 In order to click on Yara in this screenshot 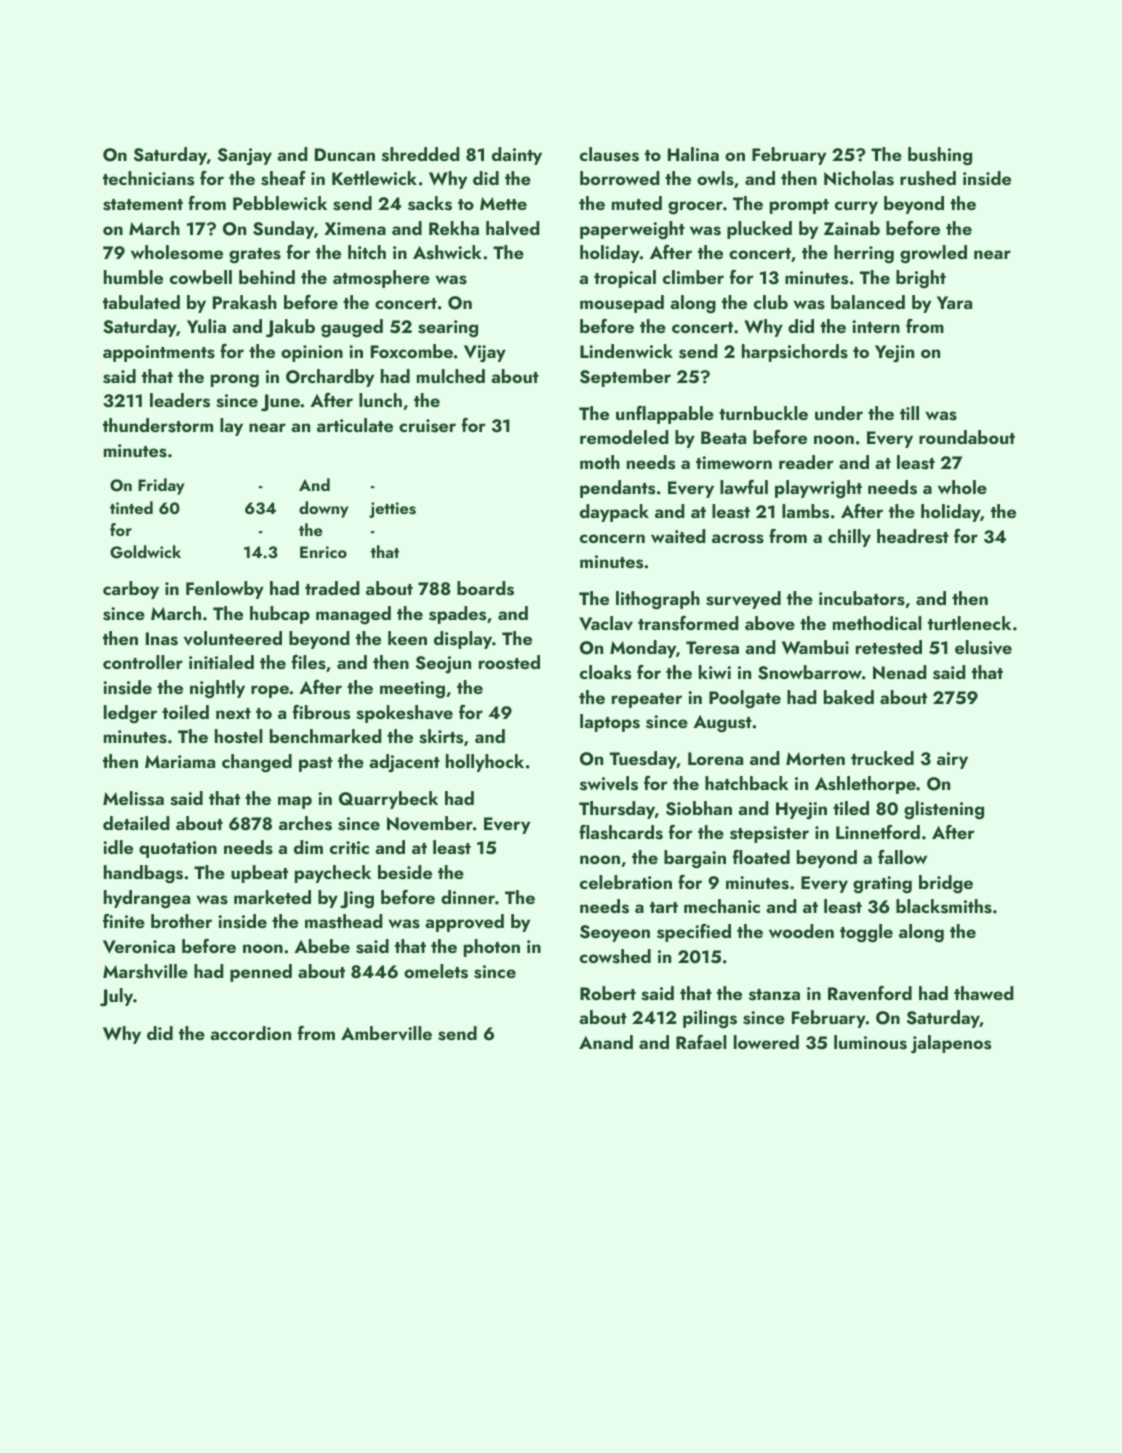, I will do `click(954, 302)`.
